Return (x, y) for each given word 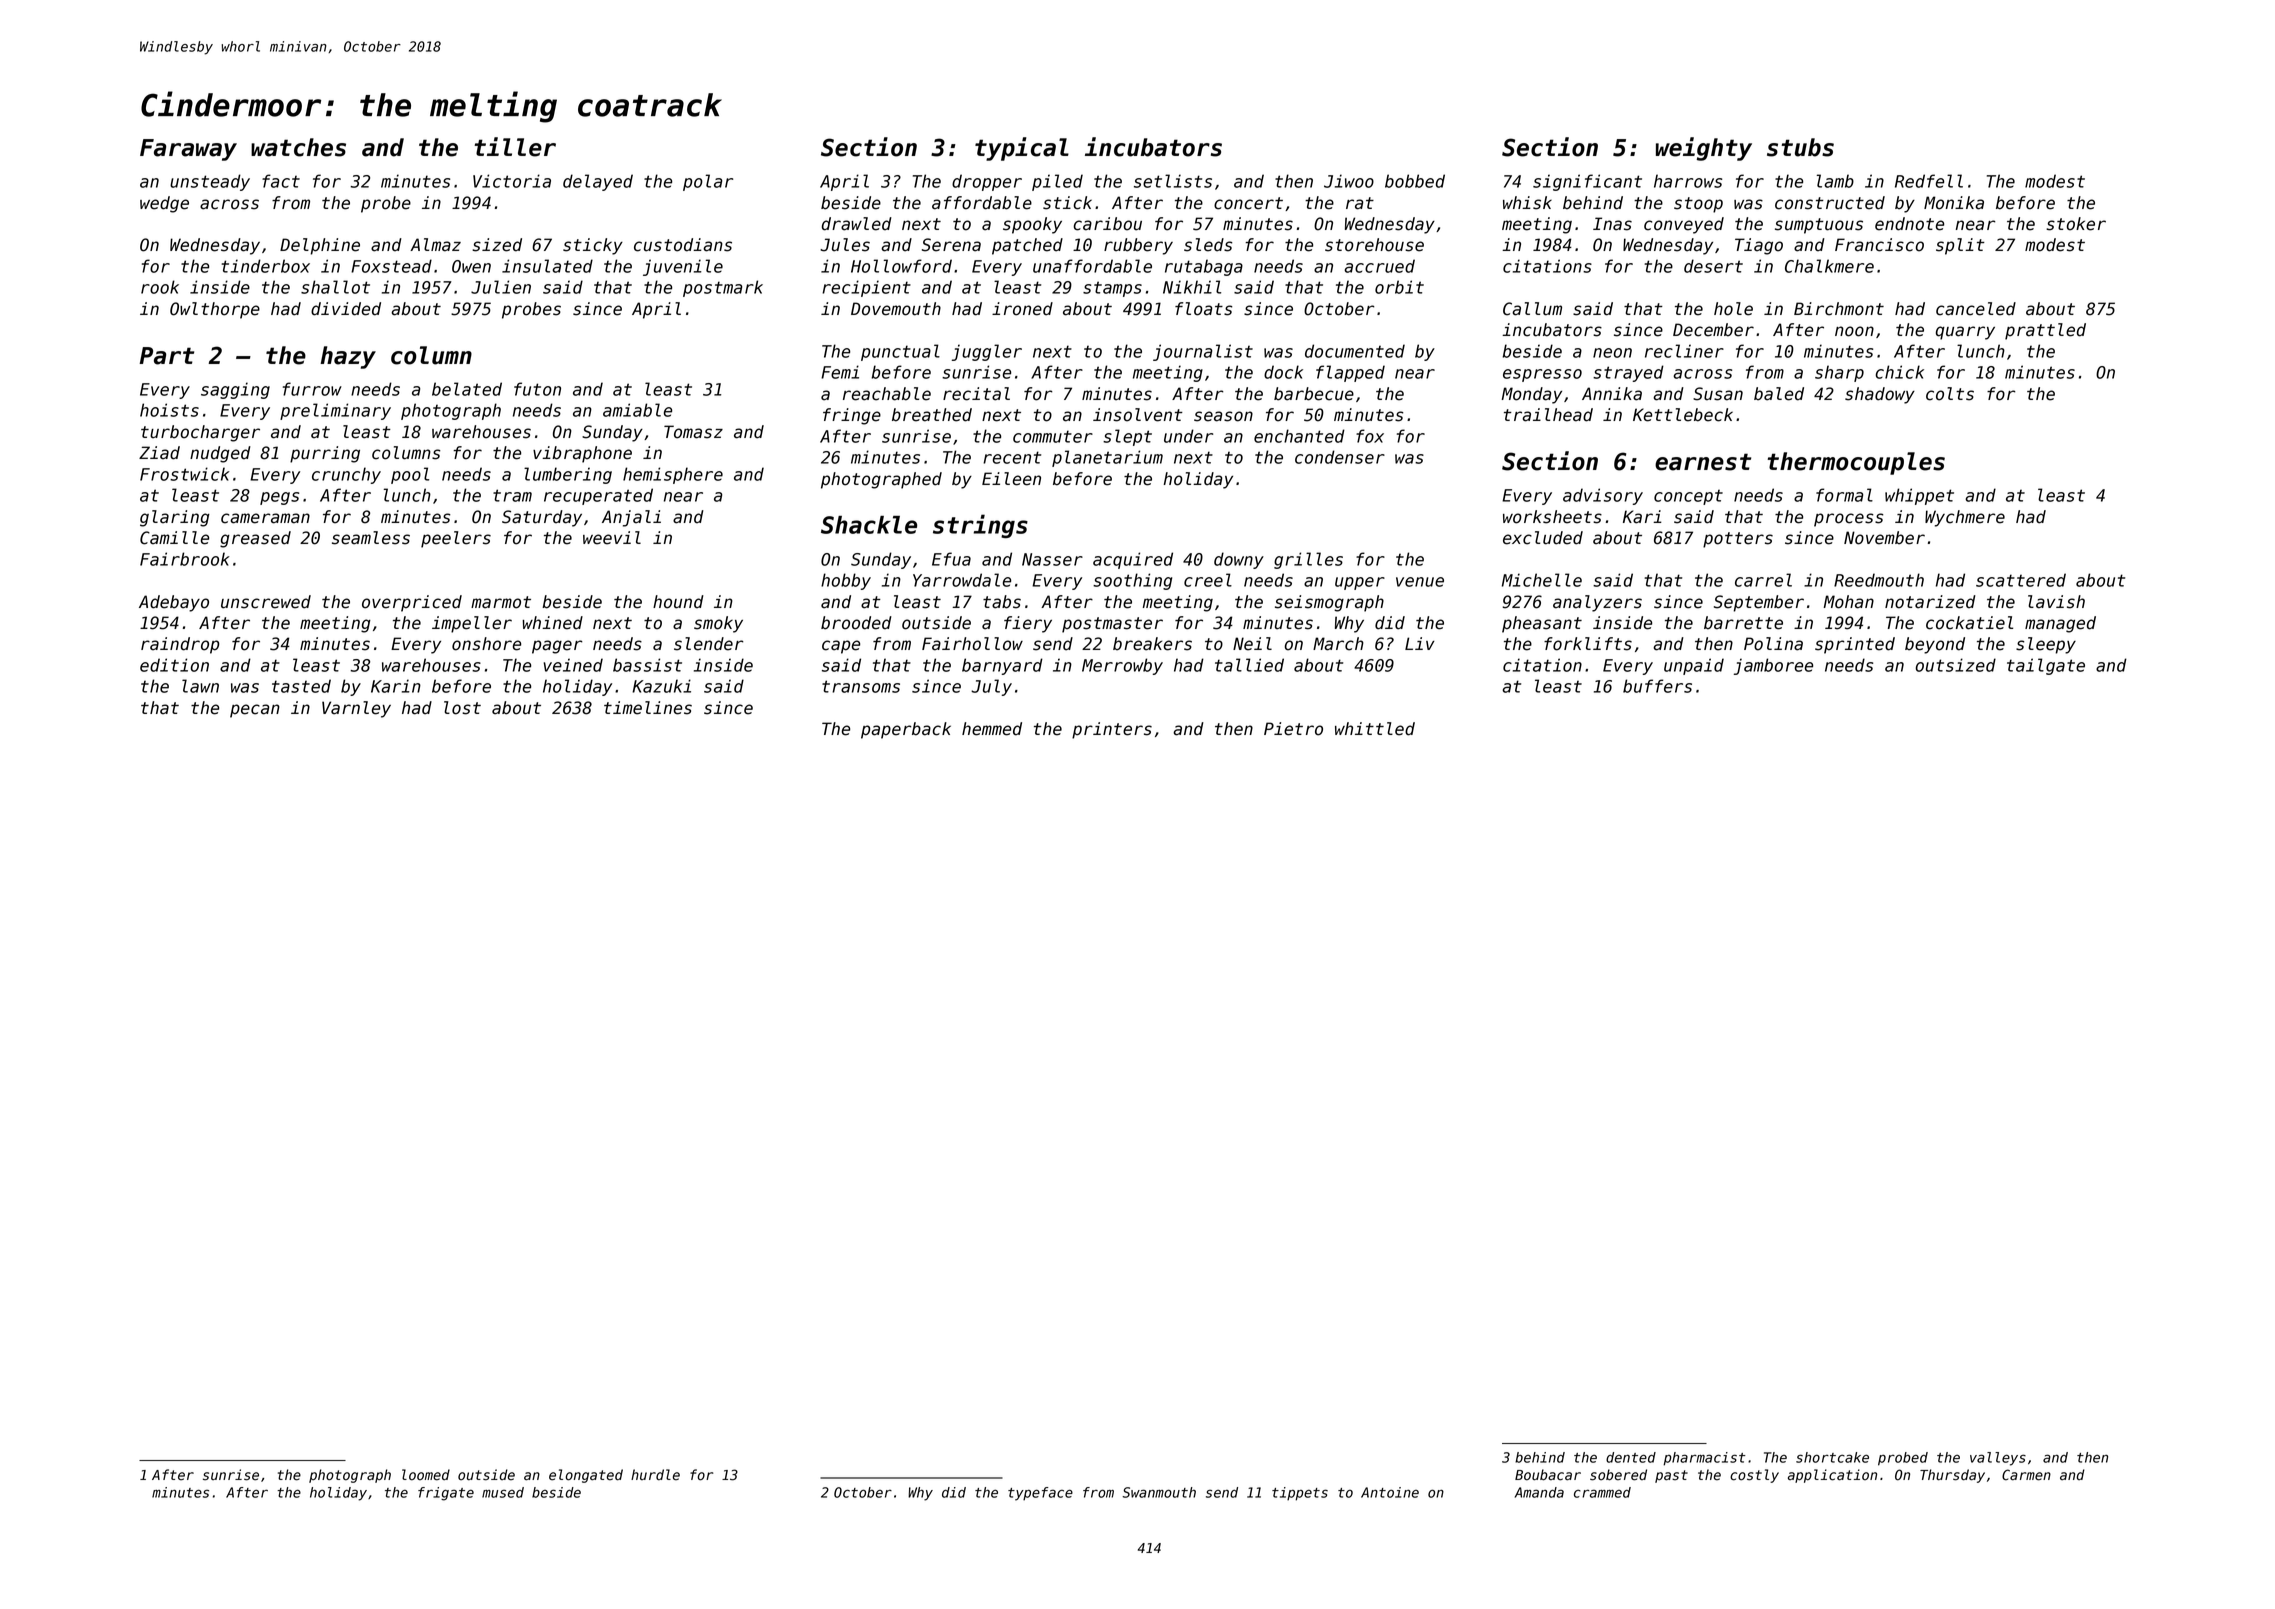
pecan (255, 711)
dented (1631, 1457)
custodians (683, 245)
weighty (1704, 149)
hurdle (655, 1475)
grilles (1308, 560)
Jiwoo (1349, 181)
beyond (1935, 645)
